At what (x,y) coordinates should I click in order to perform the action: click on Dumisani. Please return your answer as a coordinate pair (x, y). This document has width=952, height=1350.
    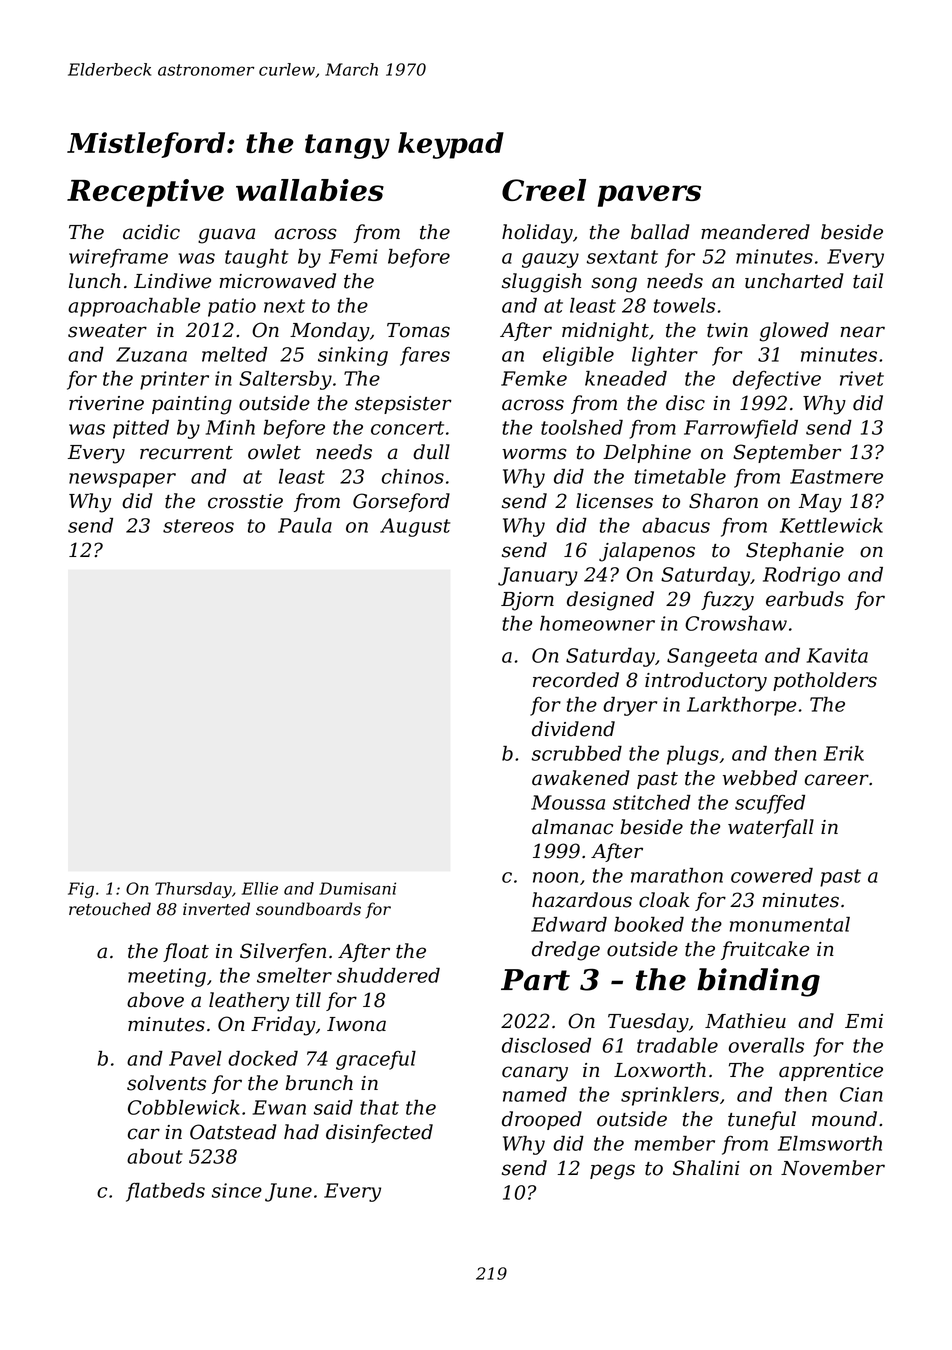
    Looking at the image, I should click on (357, 888).
